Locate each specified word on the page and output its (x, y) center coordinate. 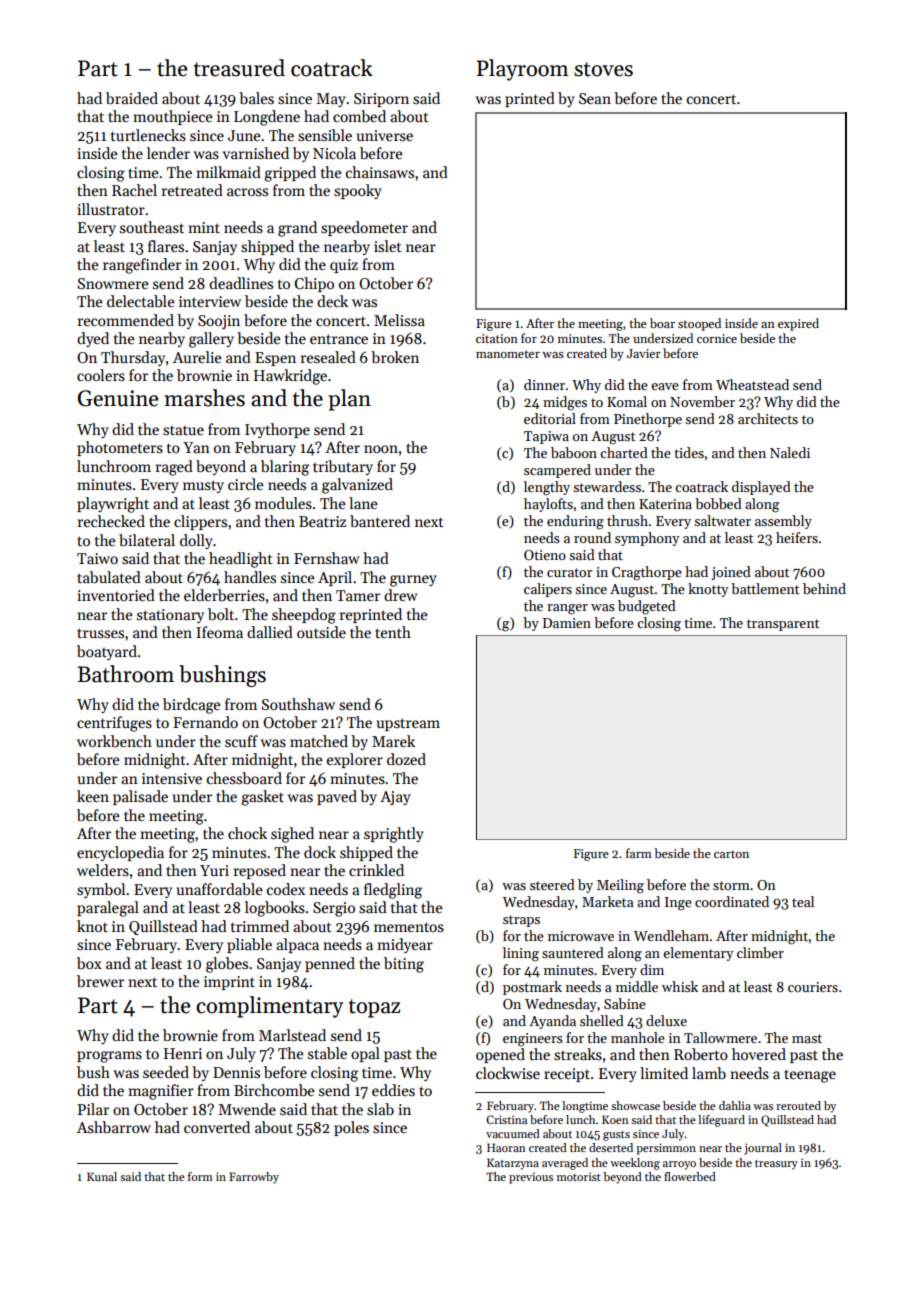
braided (132, 98)
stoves (603, 69)
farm (639, 853)
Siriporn (381, 100)
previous (531, 1178)
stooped (699, 324)
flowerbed (690, 1176)
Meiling (620, 886)
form (200, 1176)
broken (395, 357)
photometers (120, 448)
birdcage (192, 706)
